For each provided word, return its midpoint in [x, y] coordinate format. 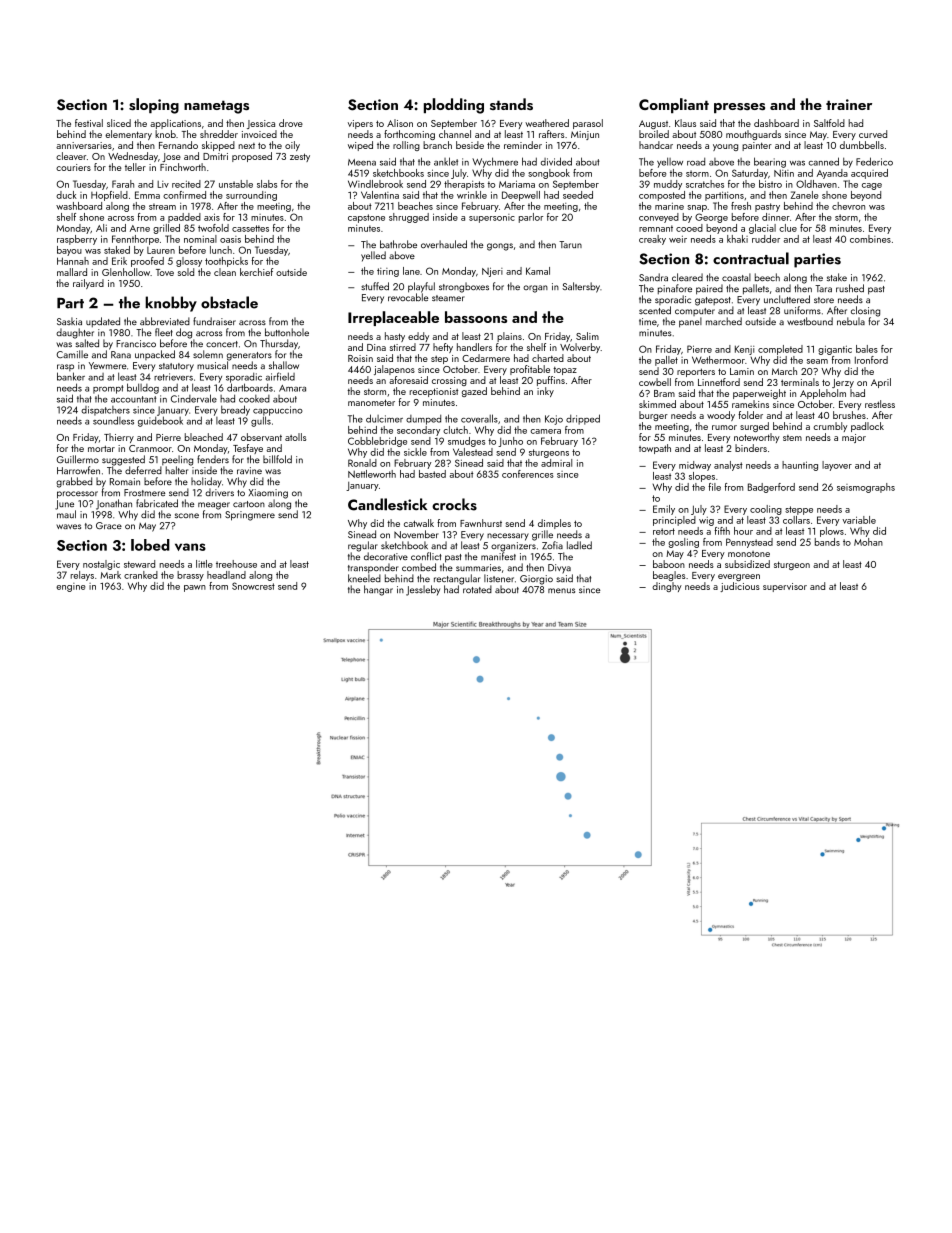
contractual [751, 258]
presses [739, 108]
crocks [454, 504]
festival [89, 123]
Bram [664, 393]
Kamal [538, 271]
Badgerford [771, 488]
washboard [79, 206]
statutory [176, 367]
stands [511, 104]
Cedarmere [486, 358]
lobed [150, 545]
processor [77, 495]
